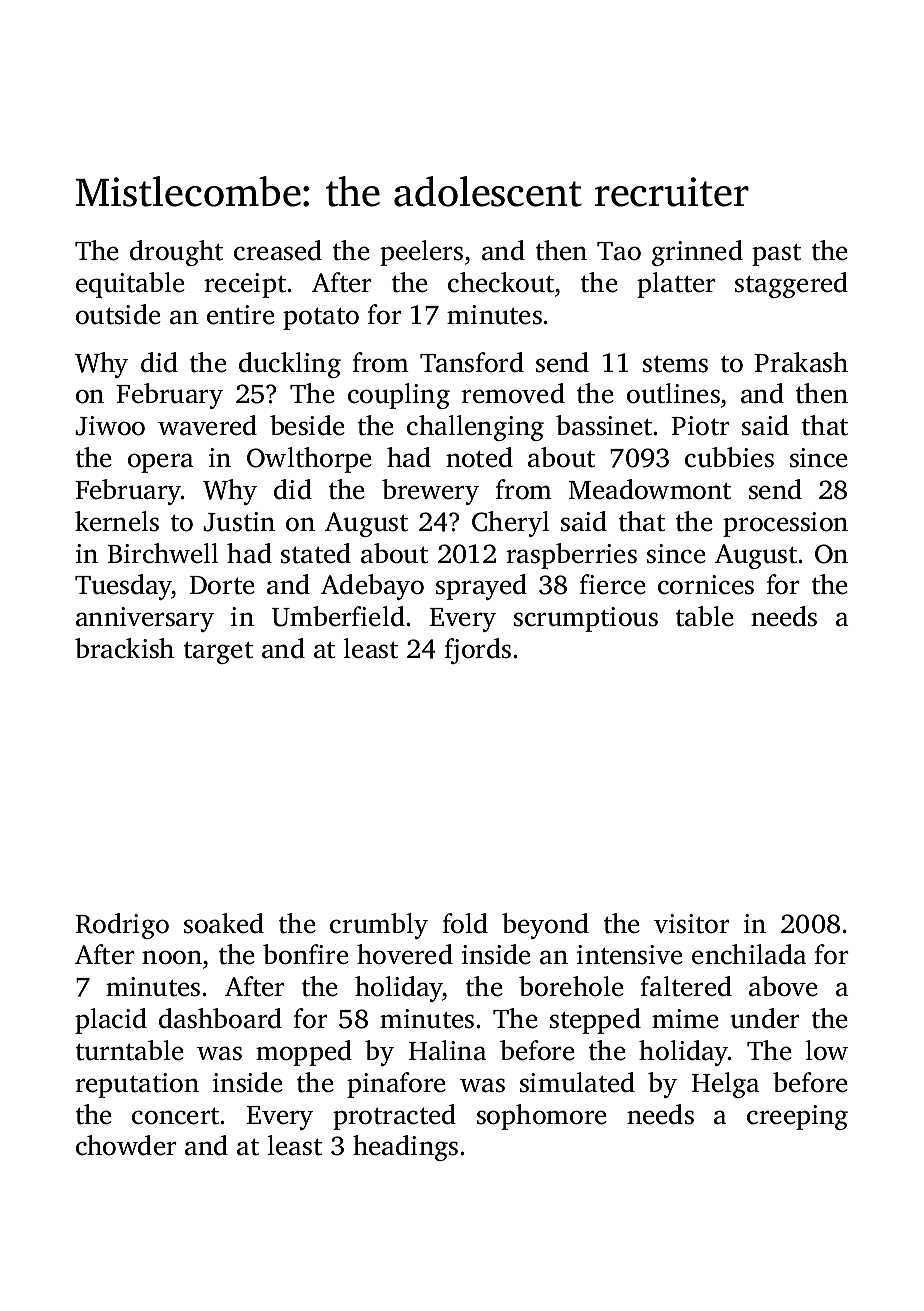 Image resolution: width=924 pixels, height=1311 pixels. Describe the element at coordinates (692, 924) in the screenshot. I see `visitor` at that location.
